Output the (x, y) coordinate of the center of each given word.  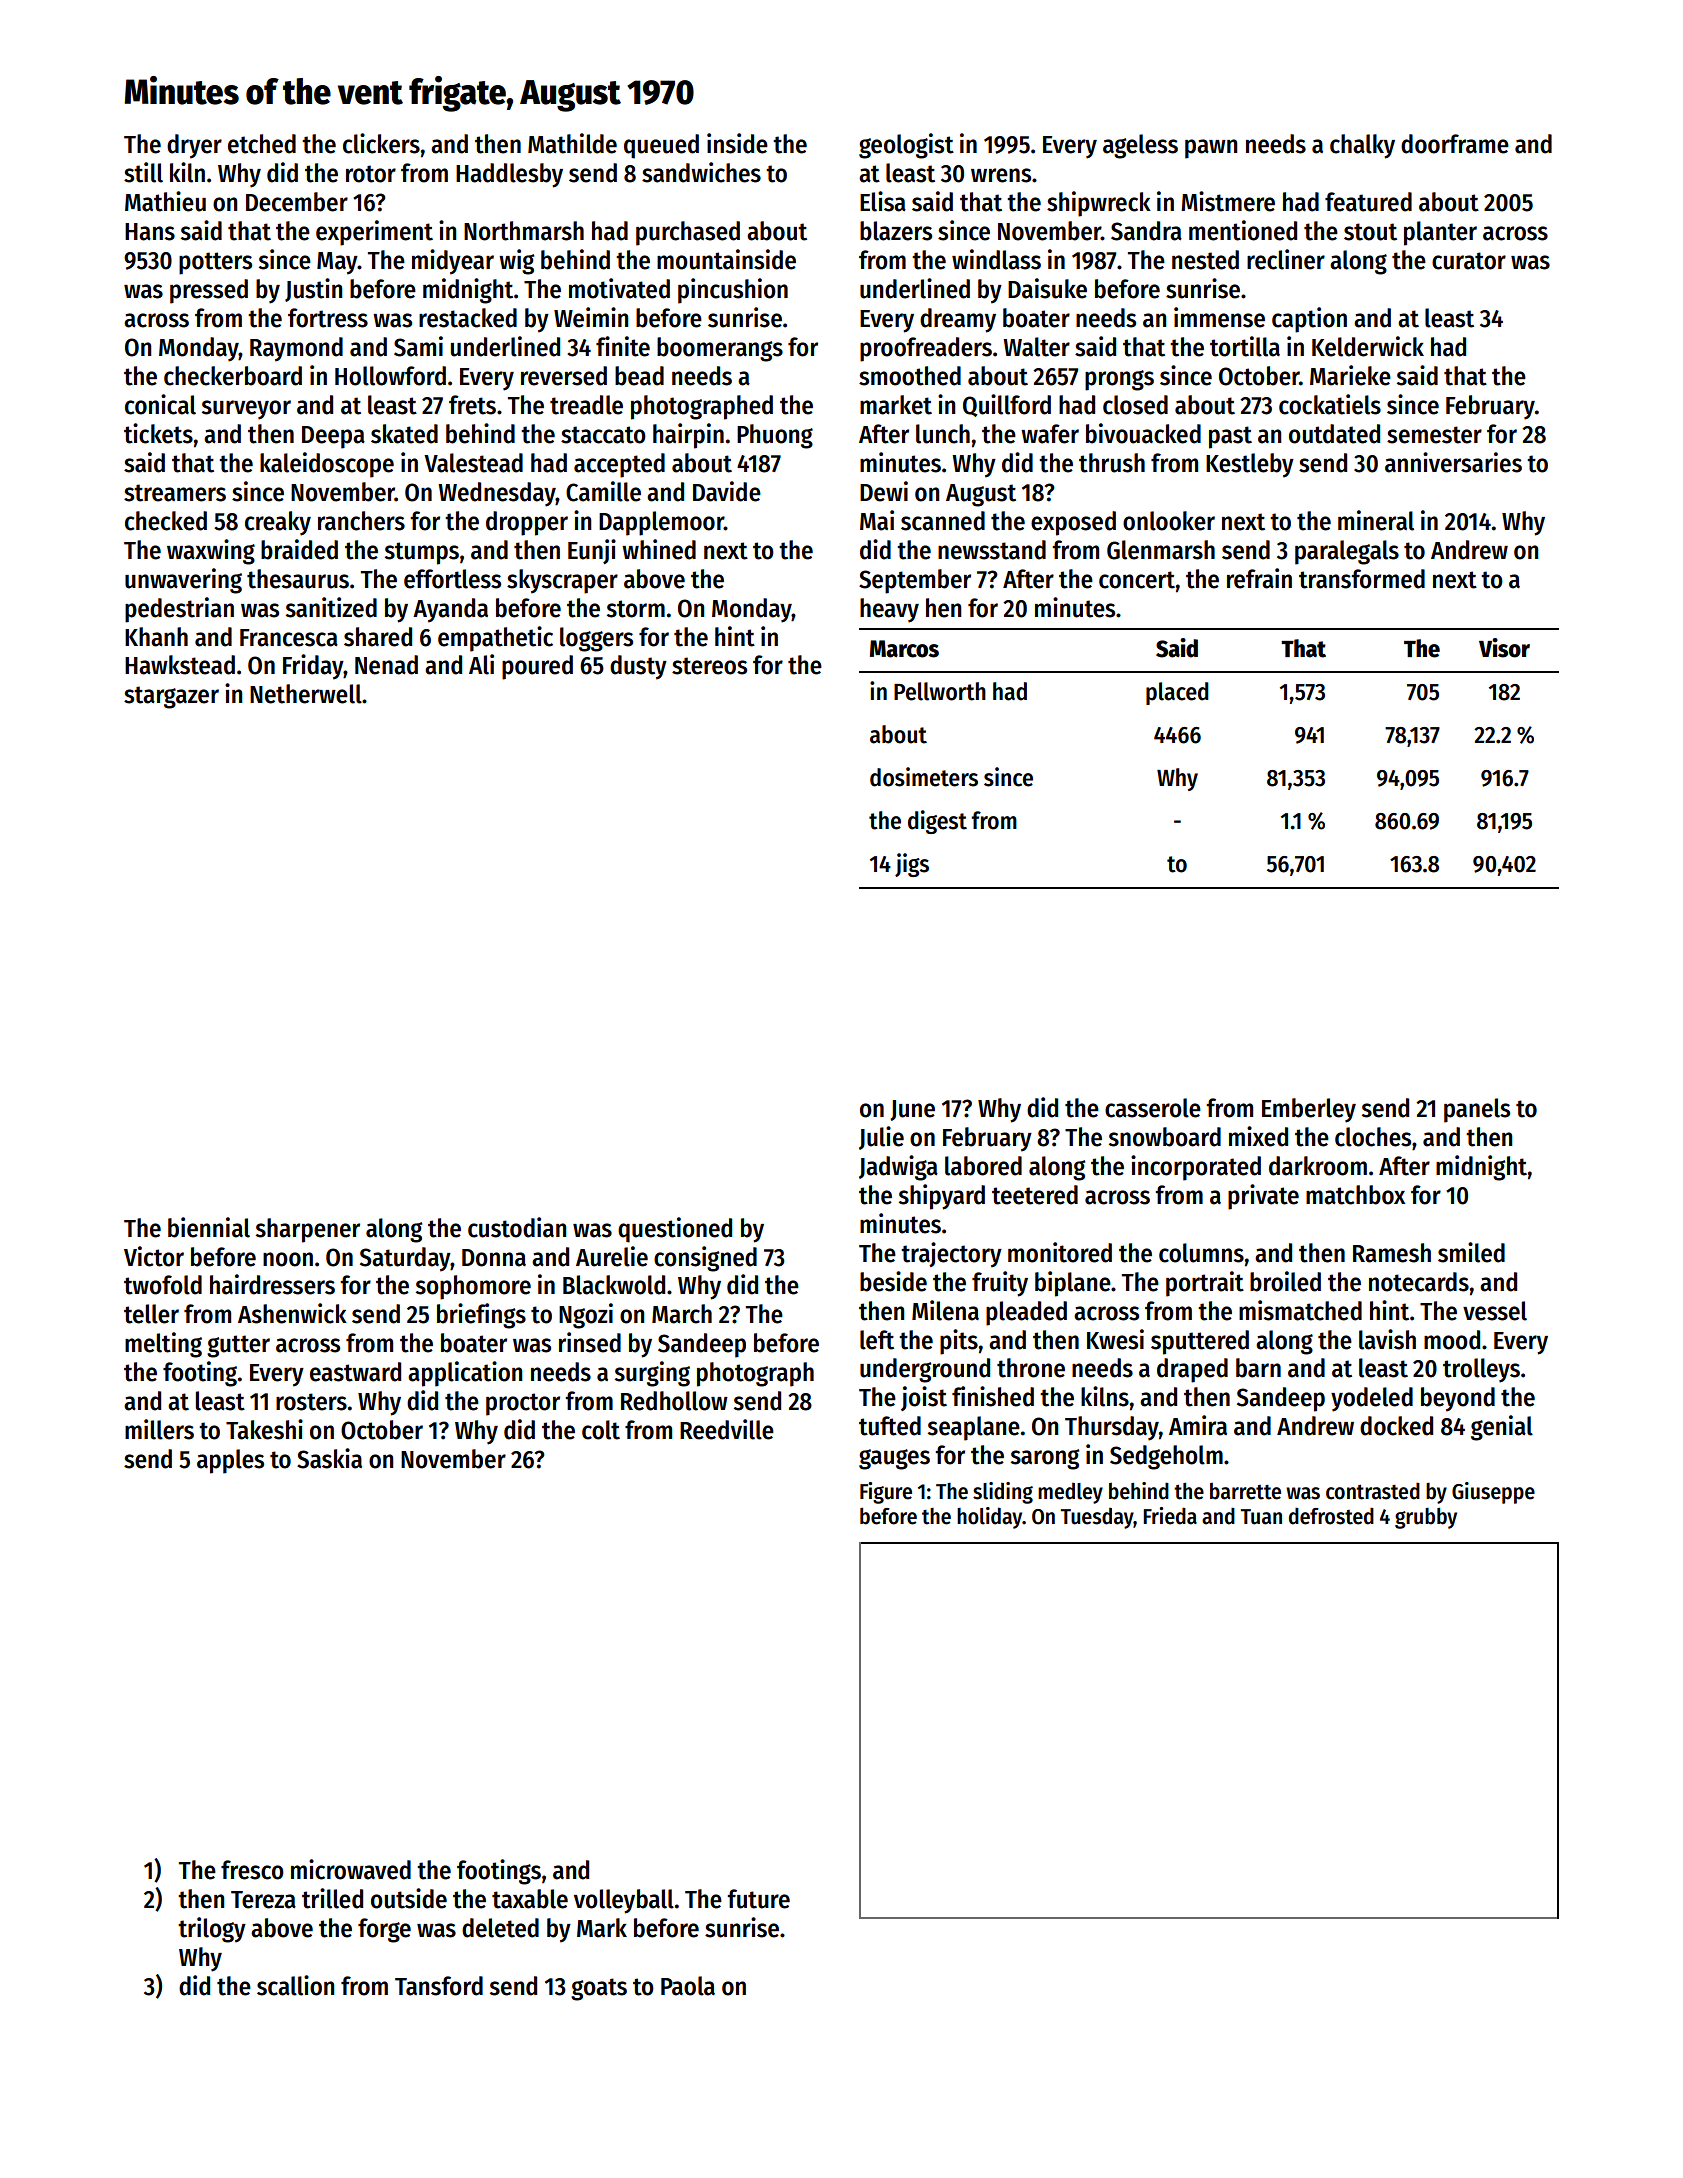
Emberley (1309, 1110)
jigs (912, 865)
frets (472, 405)
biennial (209, 1227)
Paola (688, 1986)
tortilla (1245, 346)
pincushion (733, 291)
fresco (252, 1870)
